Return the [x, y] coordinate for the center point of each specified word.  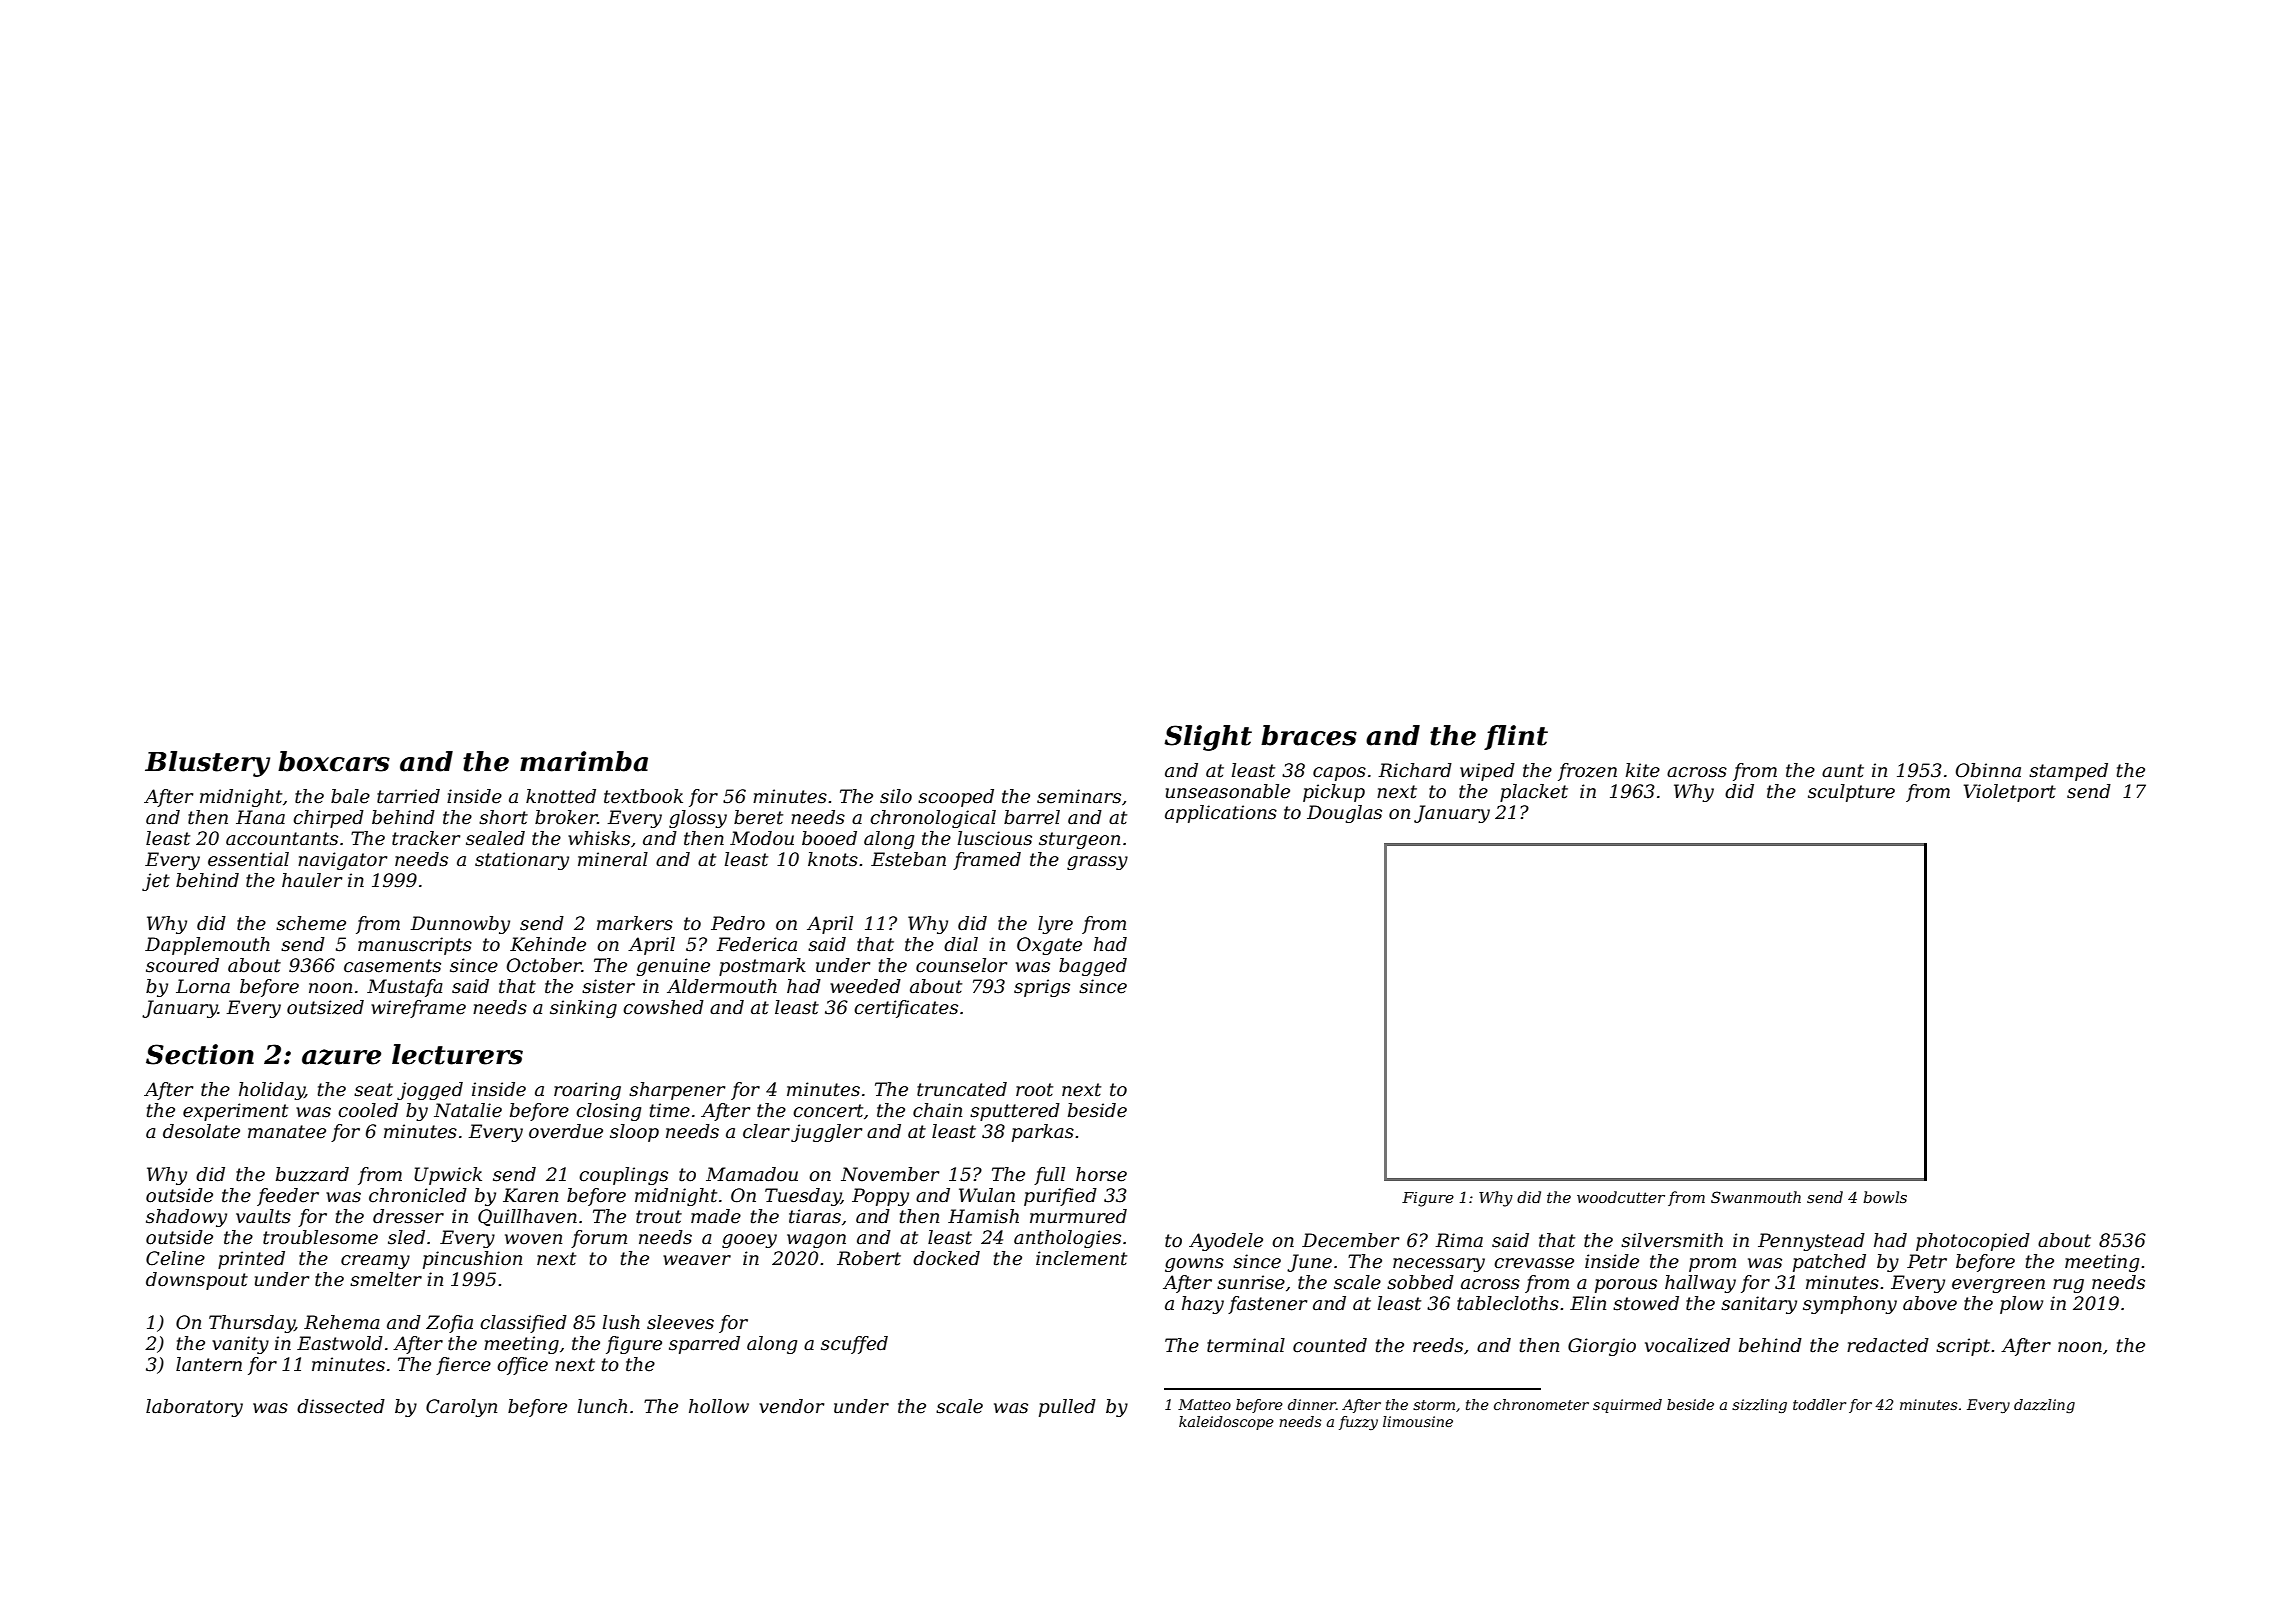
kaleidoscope [1226, 1423]
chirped [328, 819]
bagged [1093, 967]
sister [608, 986]
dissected [341, 1406]
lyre [1055, 925]
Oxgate [1049, 946]
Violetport [2010, 793]
